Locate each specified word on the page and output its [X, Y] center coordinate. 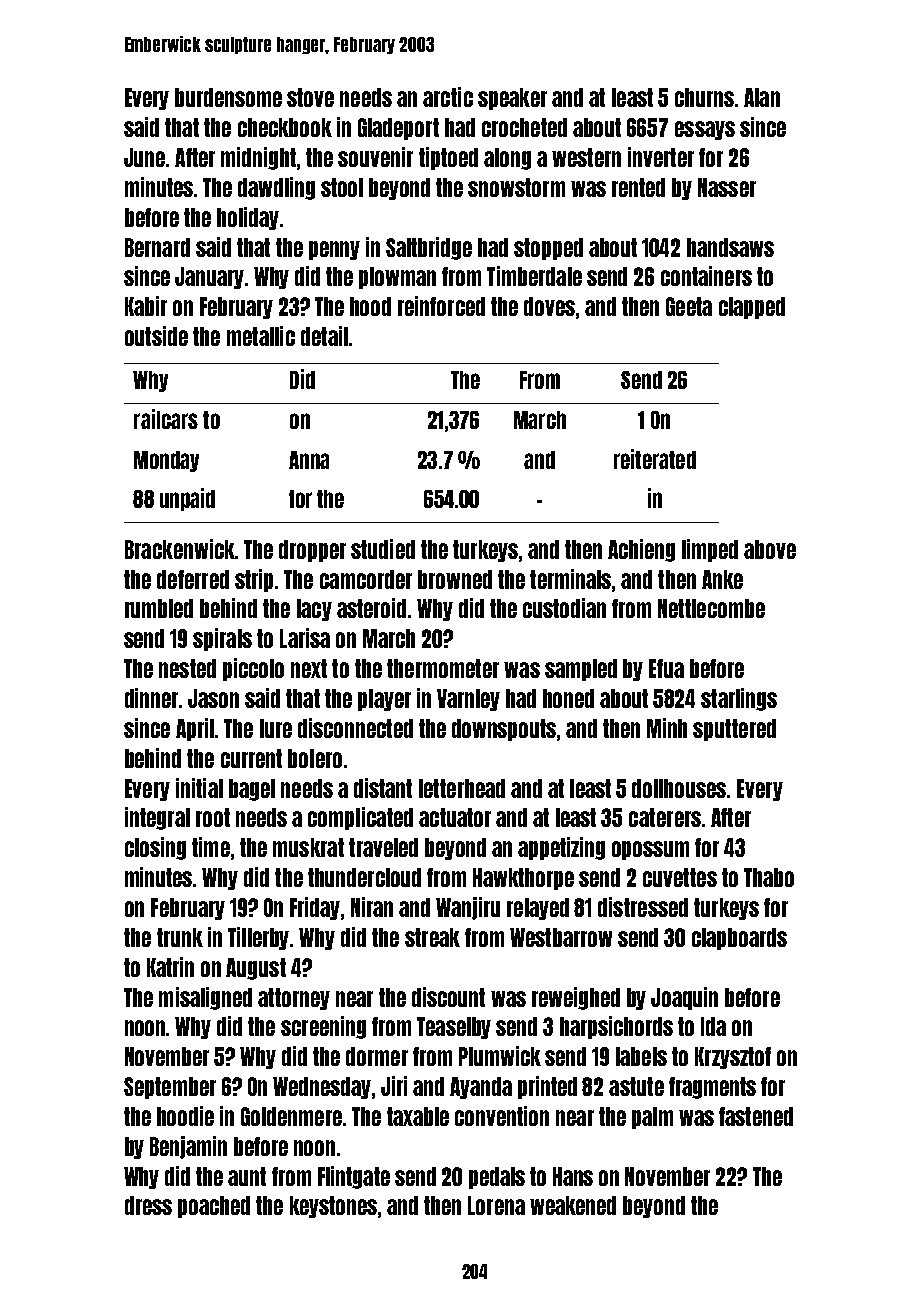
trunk [180, 937]
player [384, 700]
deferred [193, 579]
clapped [752, 308]
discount [448, 997]
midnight [258, 158]
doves [549, 306]
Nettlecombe [711, 608]
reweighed [576, 998]
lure [276, 728]
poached [214, 1207]
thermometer [443, 668]
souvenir [375, 157]
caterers [665, 817]
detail [324, 336]
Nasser [727, 187]
